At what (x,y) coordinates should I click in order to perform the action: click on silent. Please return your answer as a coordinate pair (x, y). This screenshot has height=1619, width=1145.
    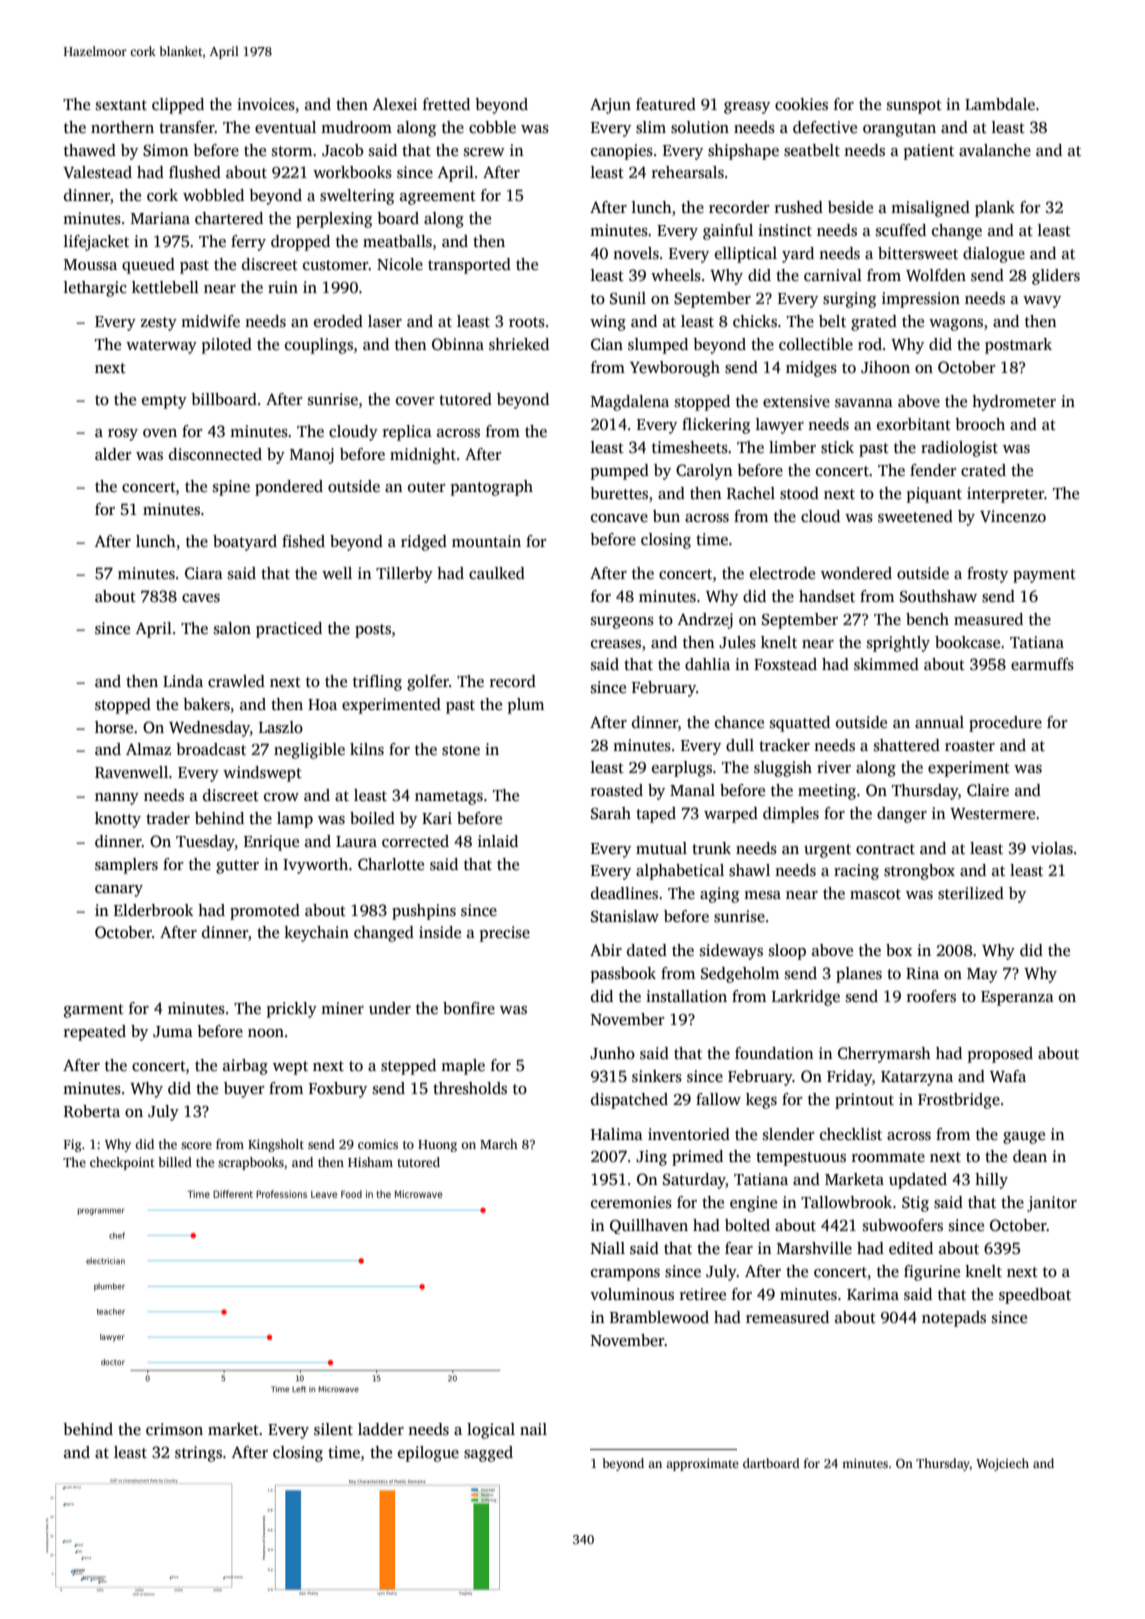
    Looking at the image, I should click on (333, 1429).
